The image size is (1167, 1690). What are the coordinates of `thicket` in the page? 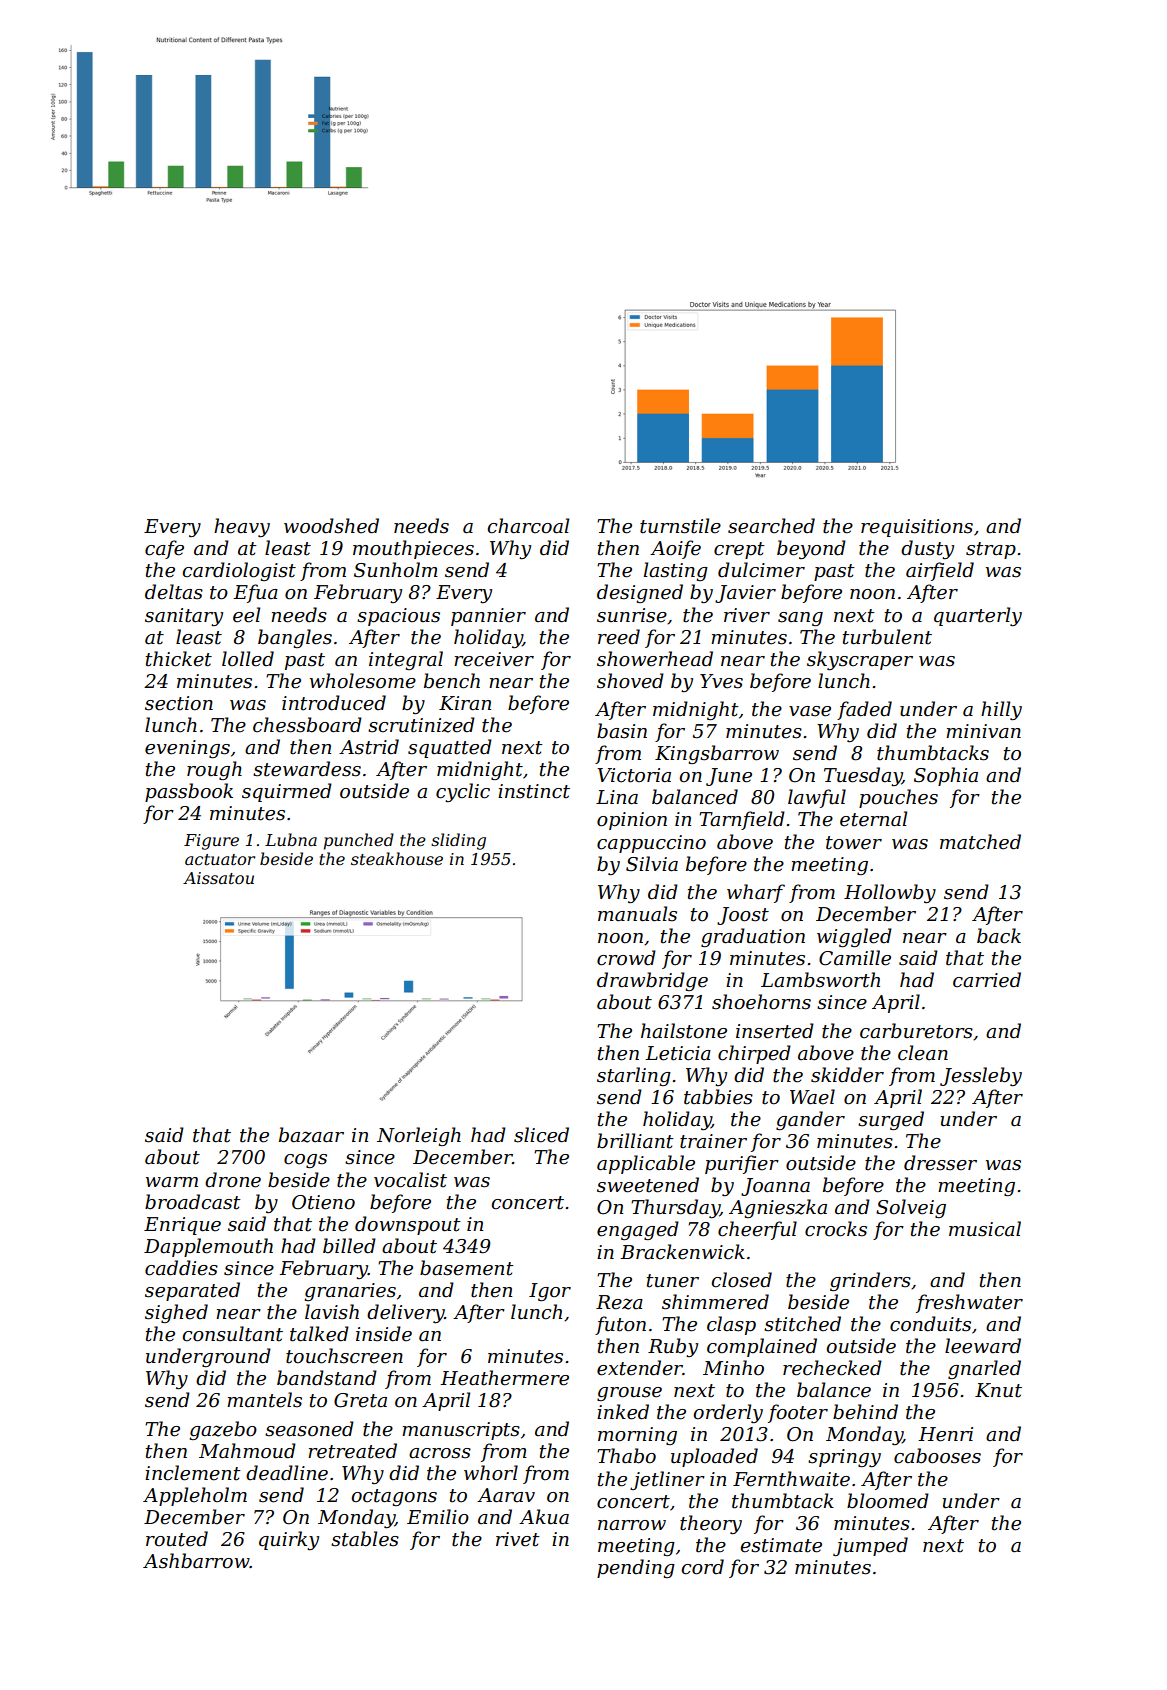 It's located at (179, 659).
